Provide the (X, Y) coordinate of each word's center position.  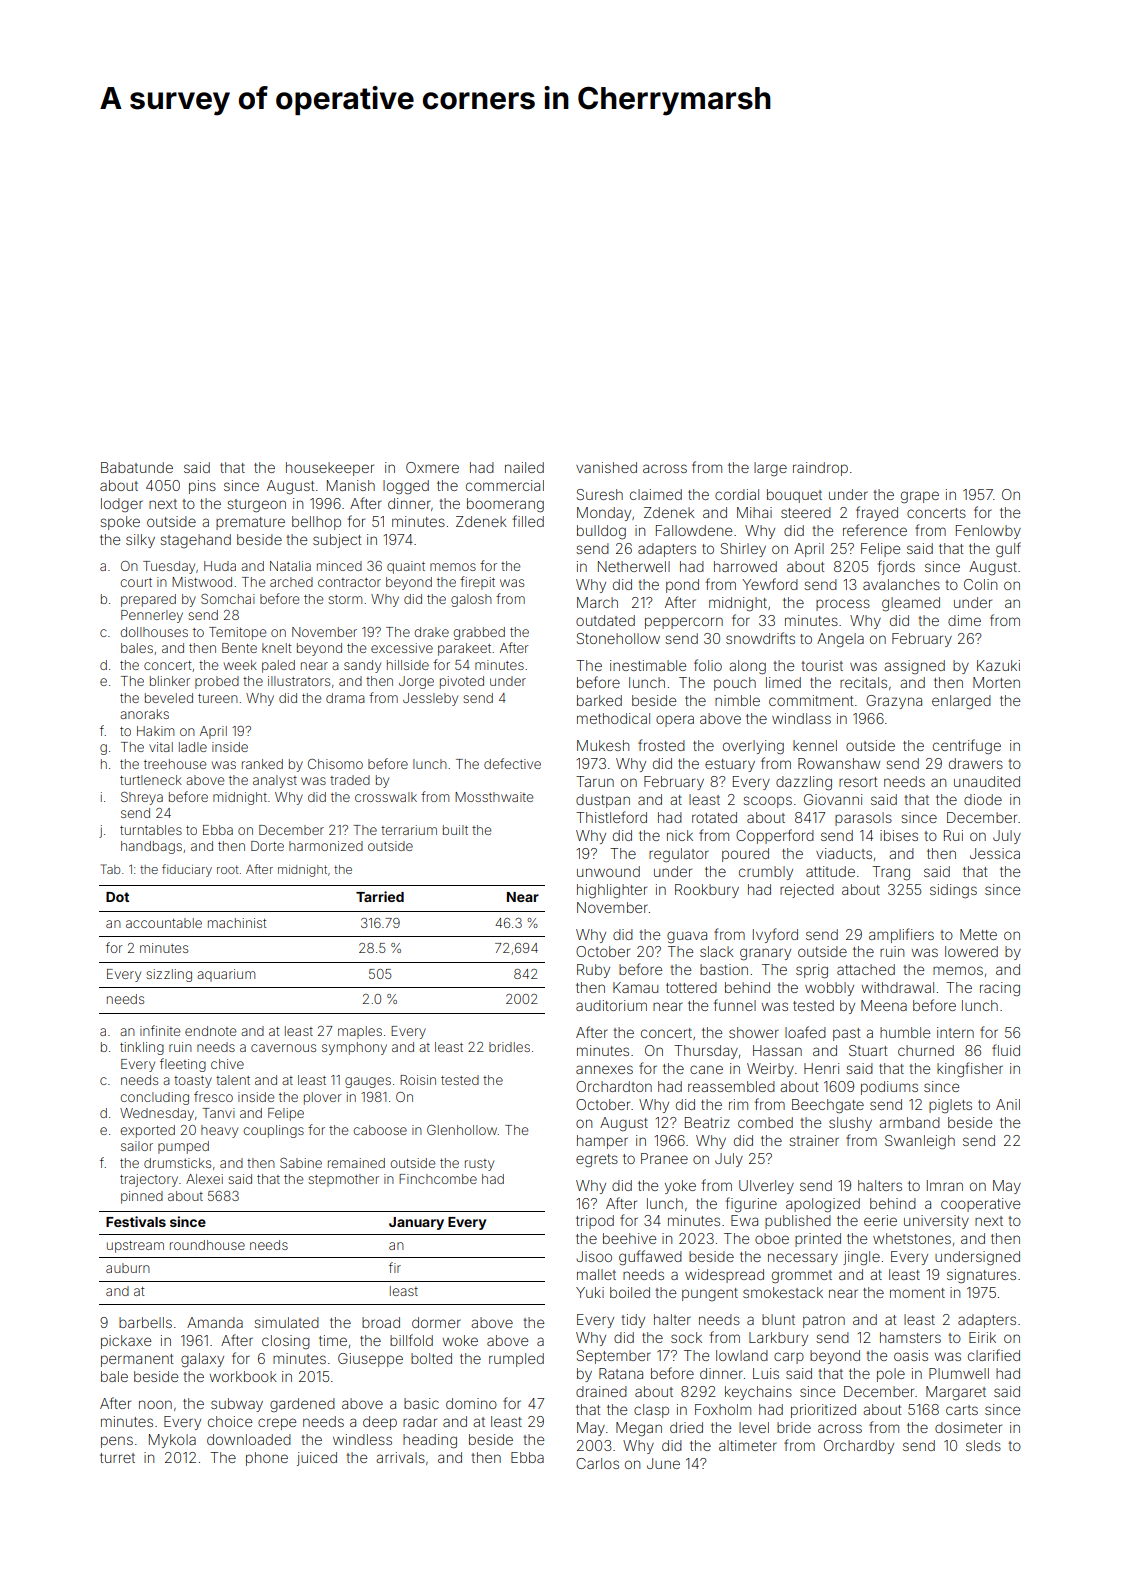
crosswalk (386, 797)
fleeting (183, 1065)
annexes (604, 1069)
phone (267, 1459)
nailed (524, 467)
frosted (661, 745)
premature (250, 523)
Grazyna (894, 702)
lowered (971, 951)
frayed (877, 513)
